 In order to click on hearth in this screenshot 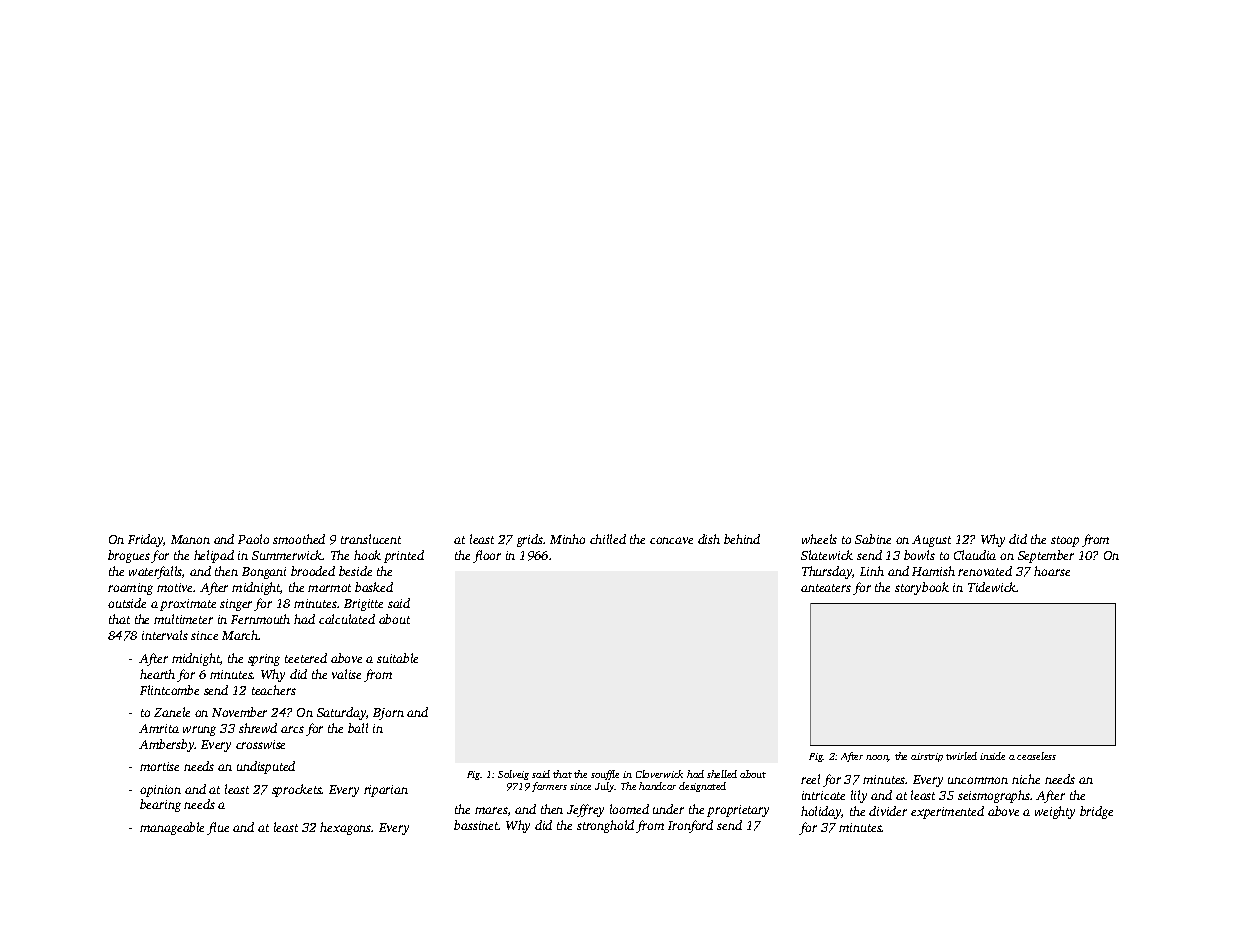, I will do `click(157, 674)`.
